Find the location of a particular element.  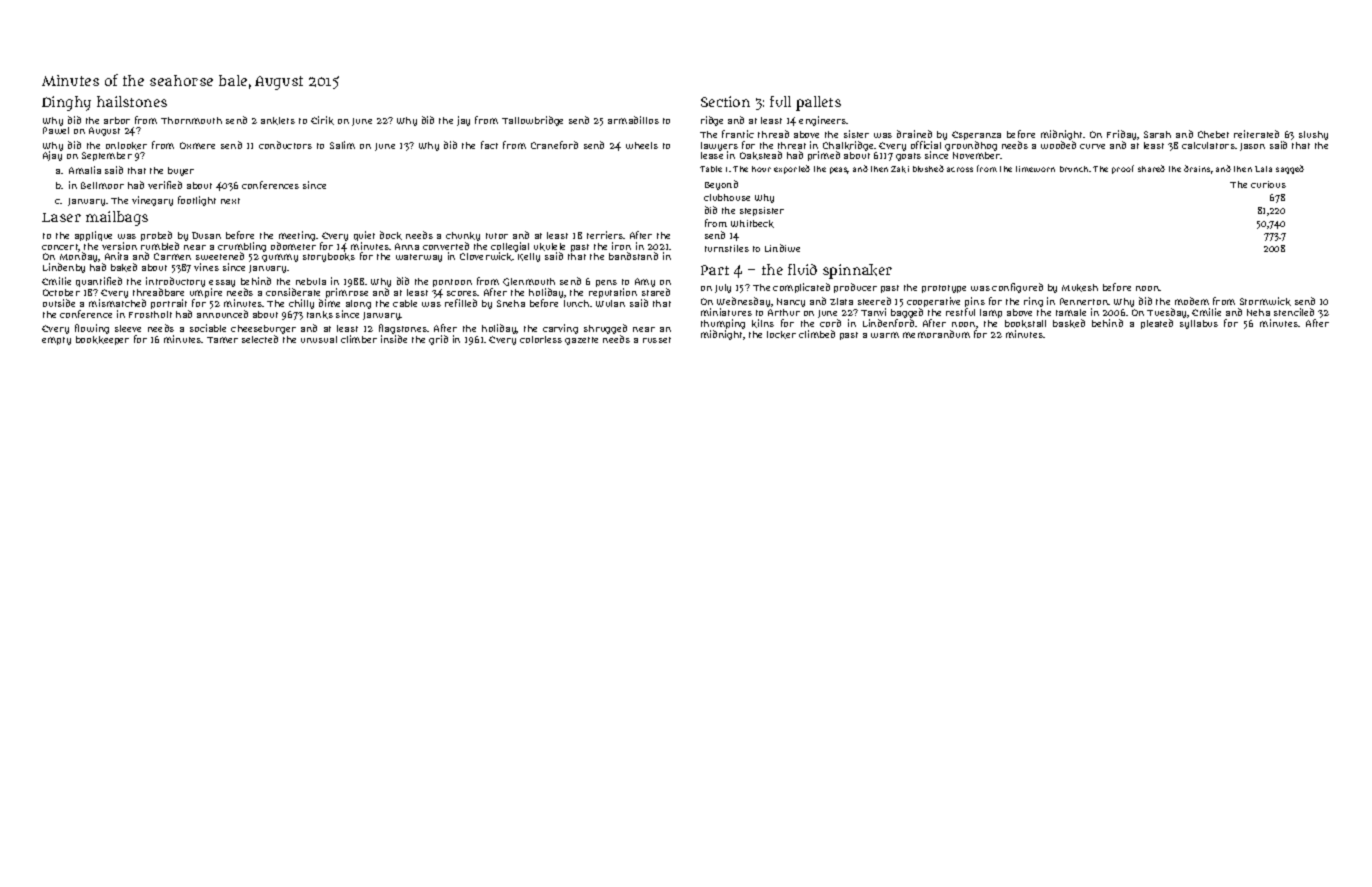

Dusan is located at coordinates (206, 235).
